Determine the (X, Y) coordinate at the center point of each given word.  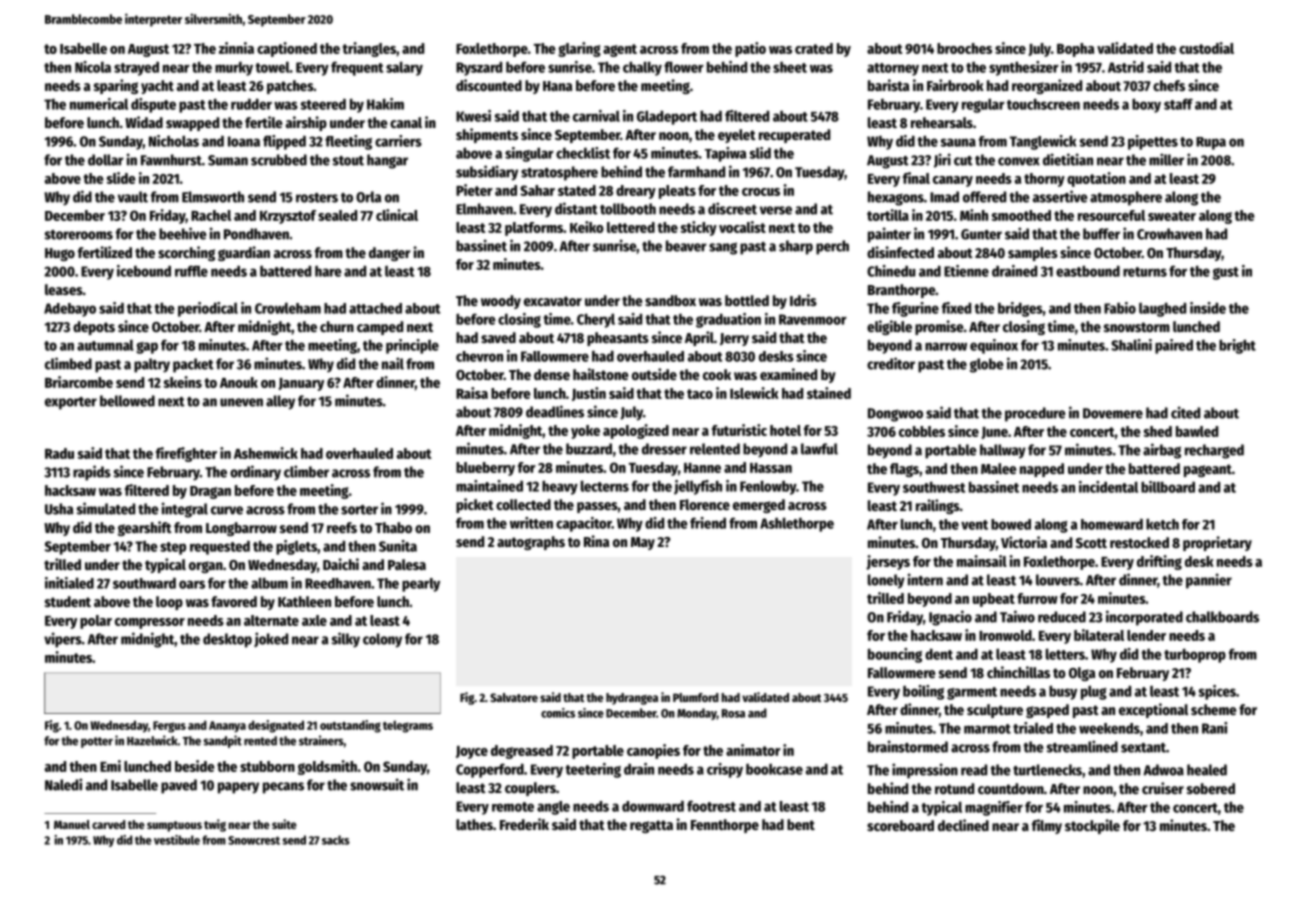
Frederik (524, 824)
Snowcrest (254, 840)
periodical (208, 309)
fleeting (348, 142)
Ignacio (950, 618)
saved (498, 337)
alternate (271, 620)
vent (974, 525)
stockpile (1092, 826)
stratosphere (559, 173)
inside (1208, 308)
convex (1019, 161)
